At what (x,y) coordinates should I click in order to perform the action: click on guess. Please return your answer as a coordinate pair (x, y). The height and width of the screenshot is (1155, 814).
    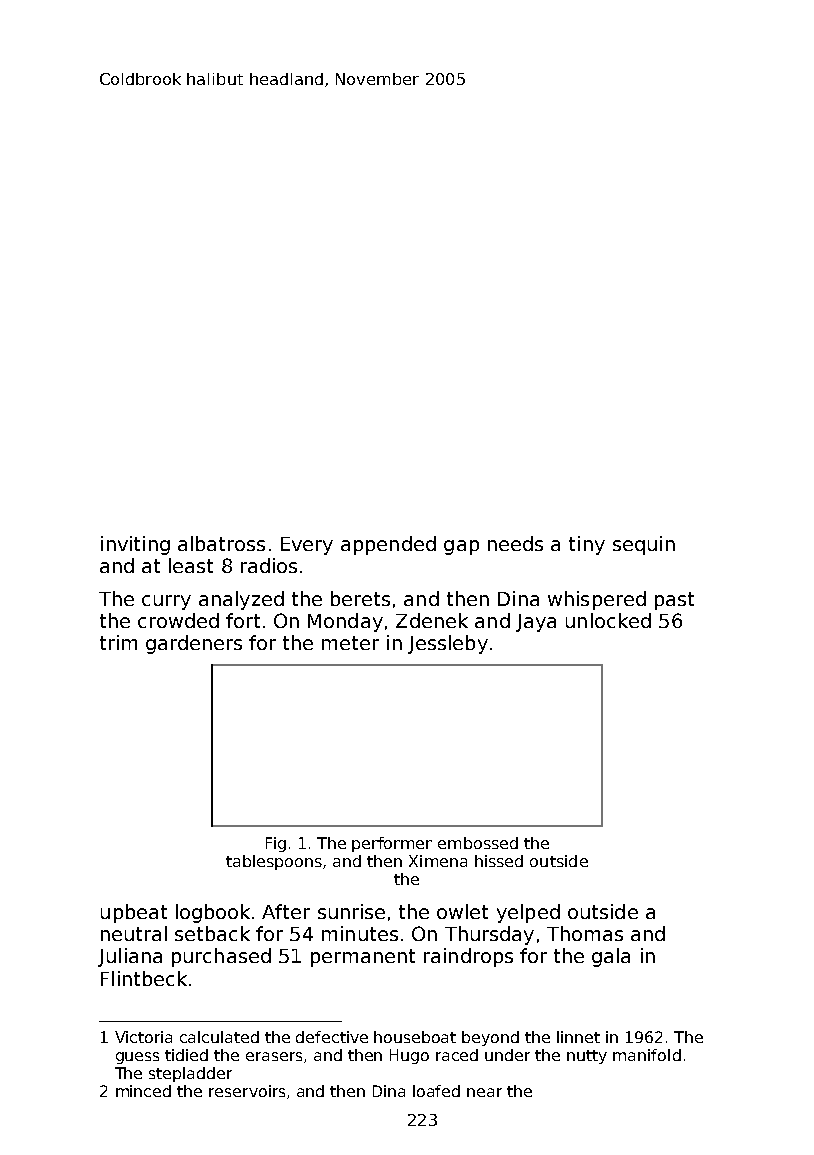
    Looking at the image, I should click on (137, 1058).
